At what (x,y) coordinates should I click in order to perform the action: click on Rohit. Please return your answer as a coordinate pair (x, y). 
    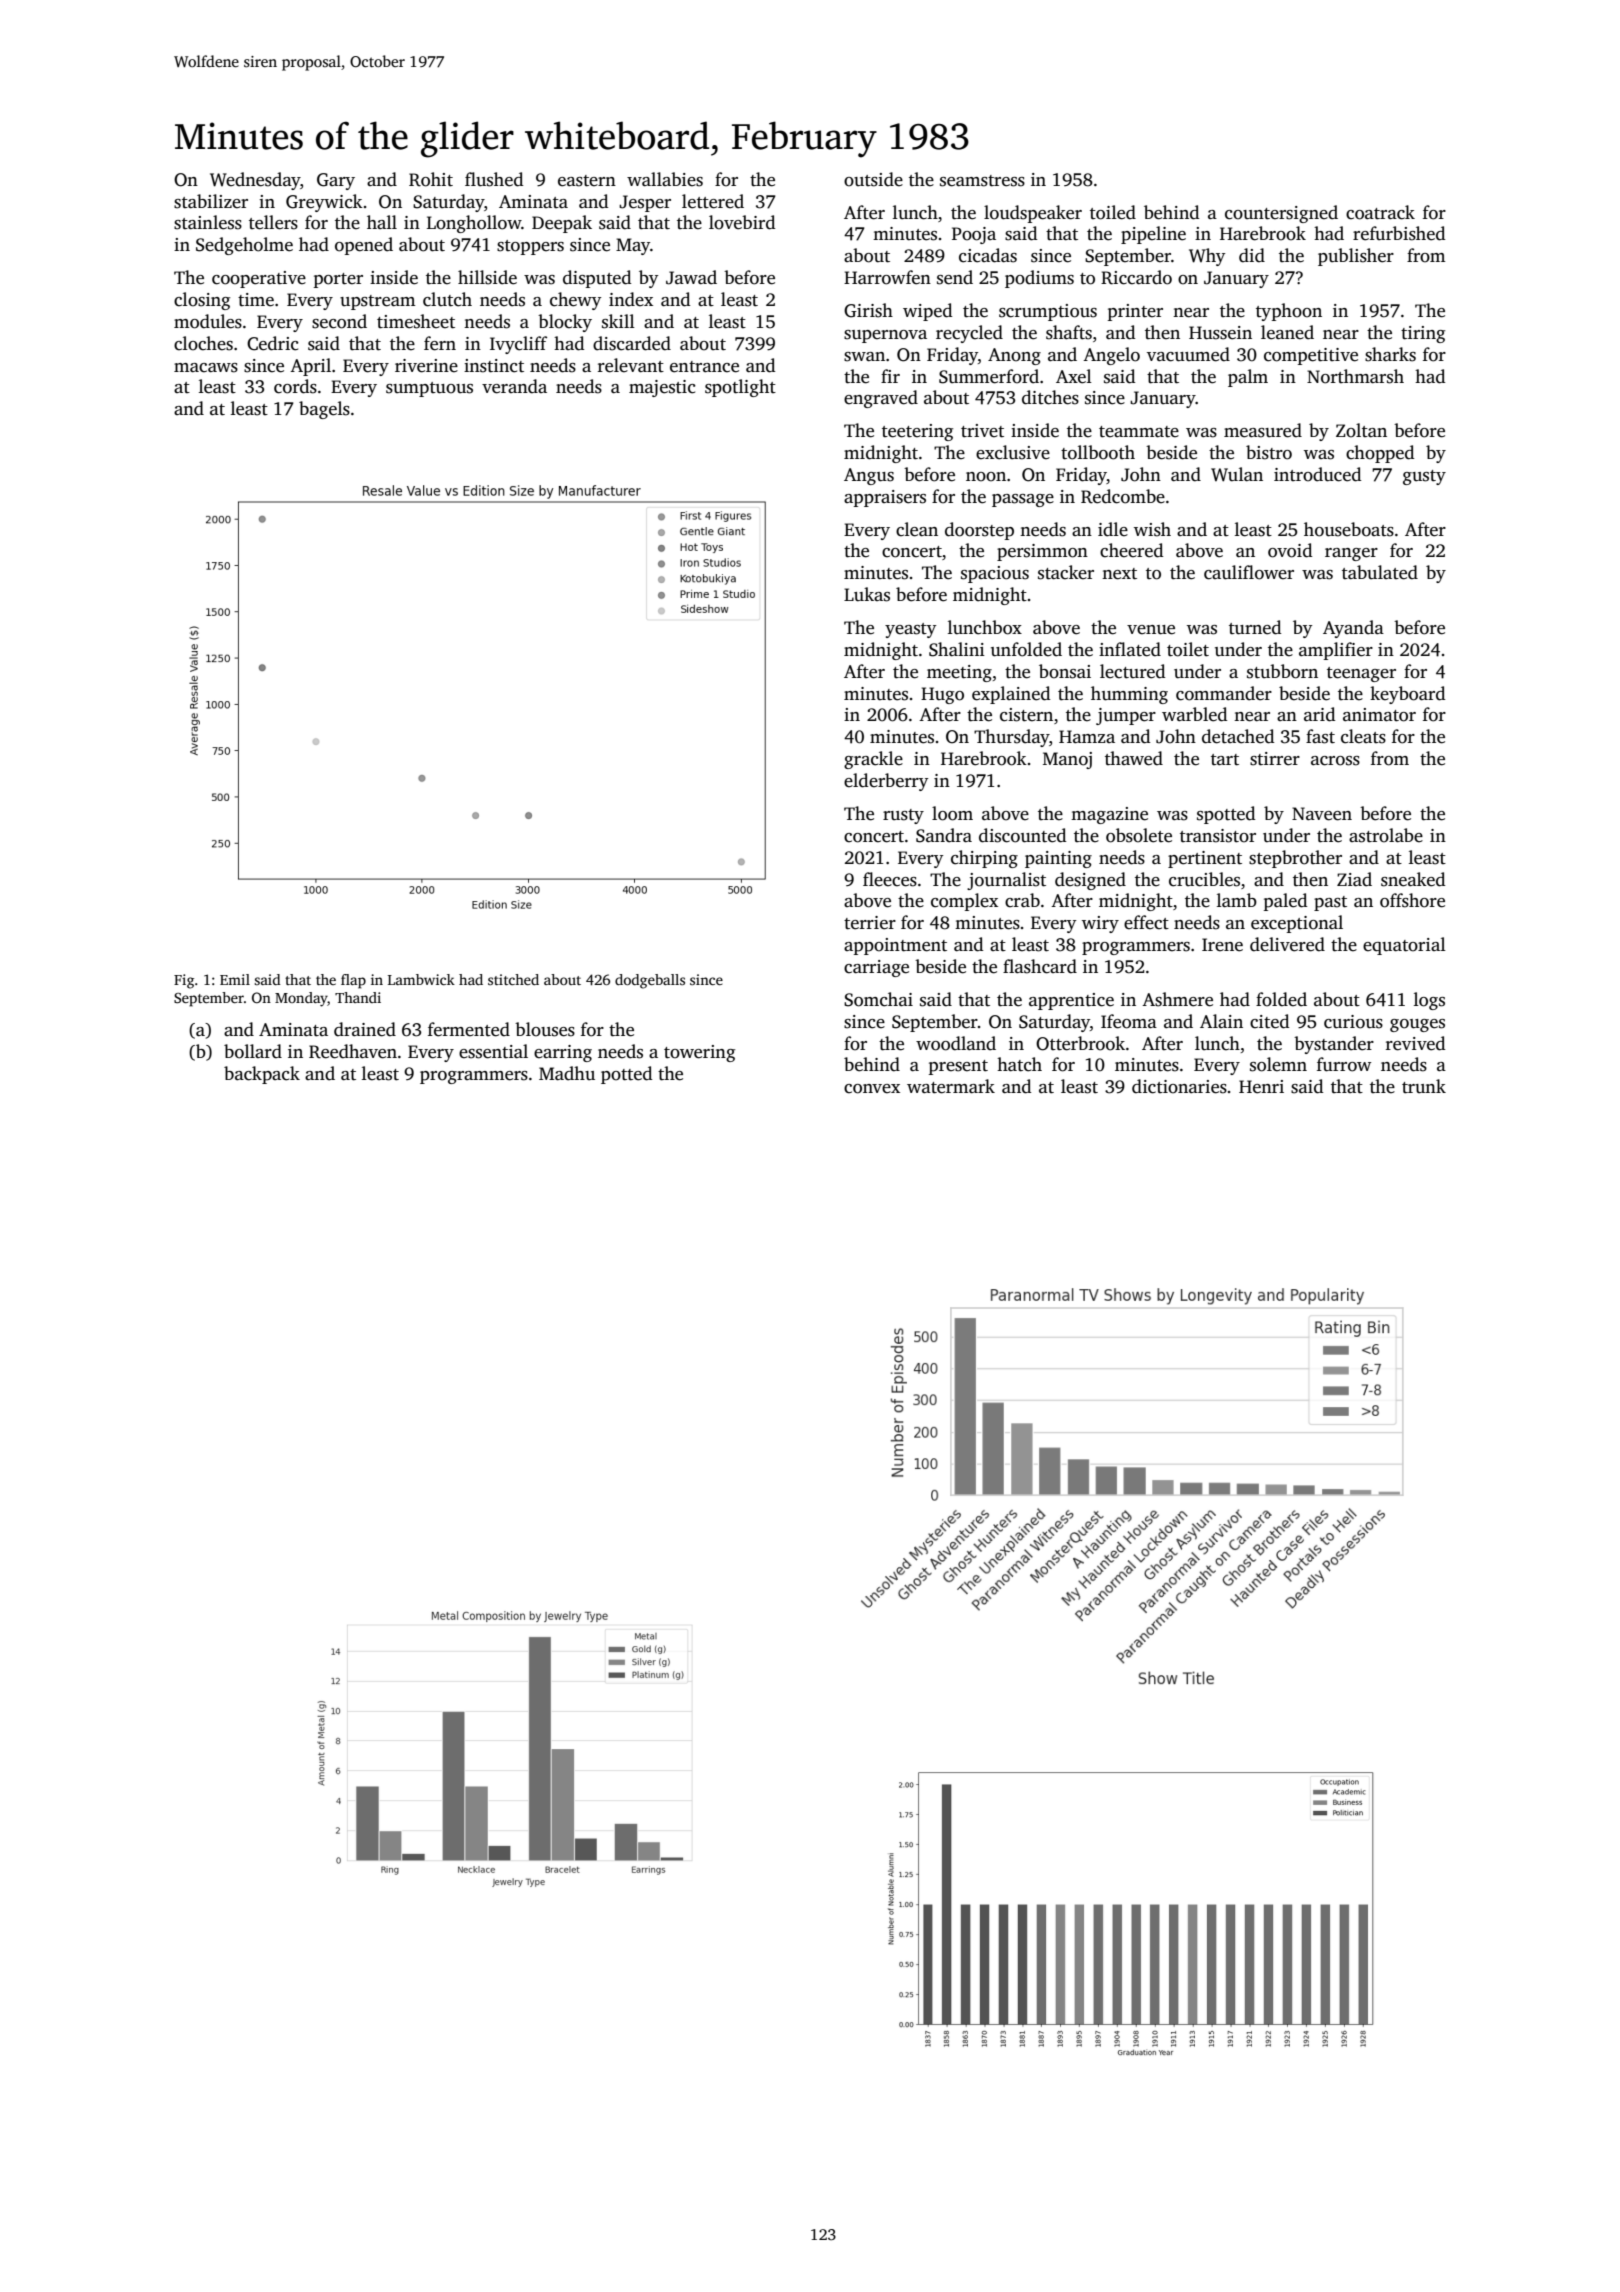
    Looking at the image, I should click on (431, 179).
